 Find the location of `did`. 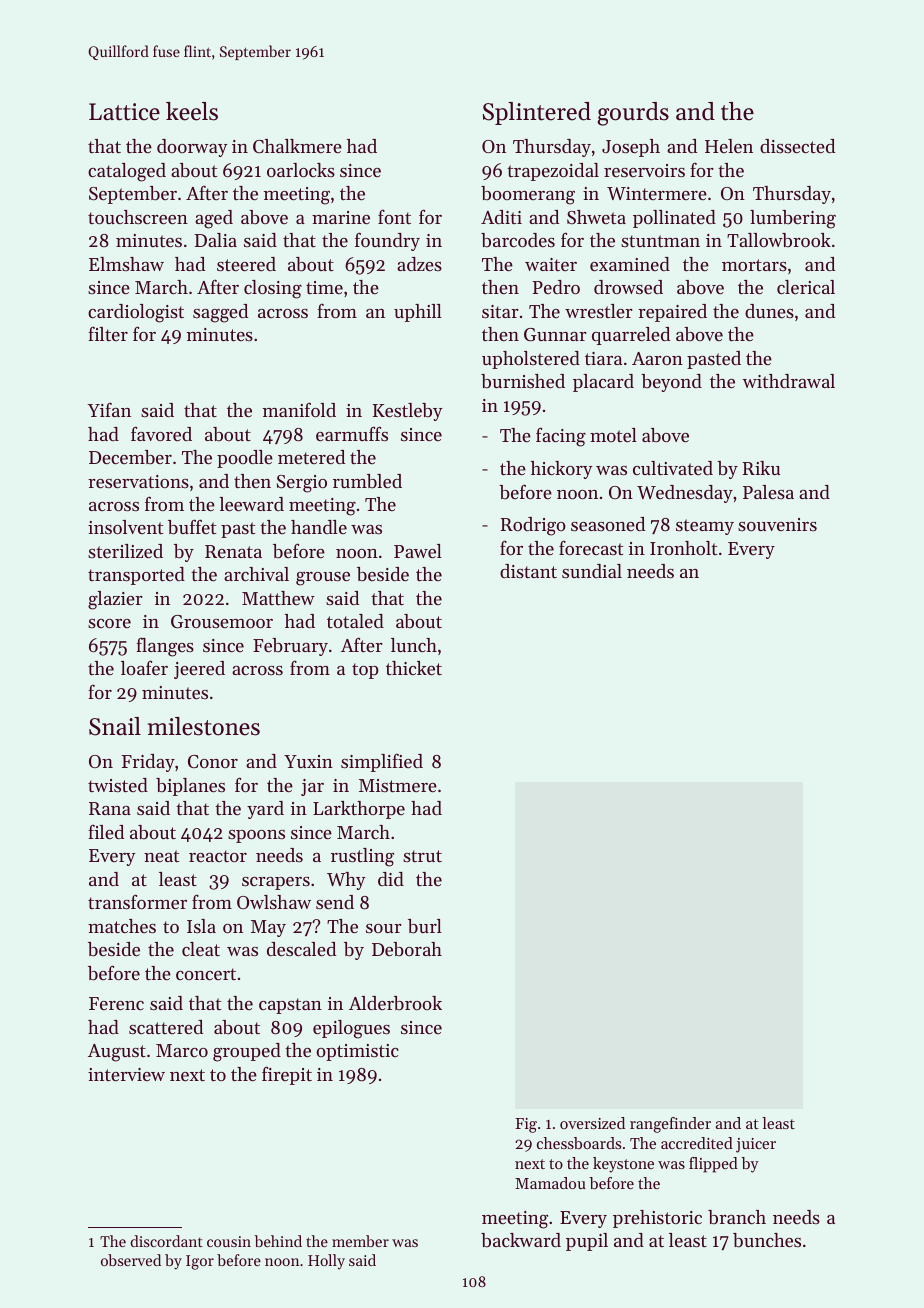

did is located at coordinates (391, 879).
